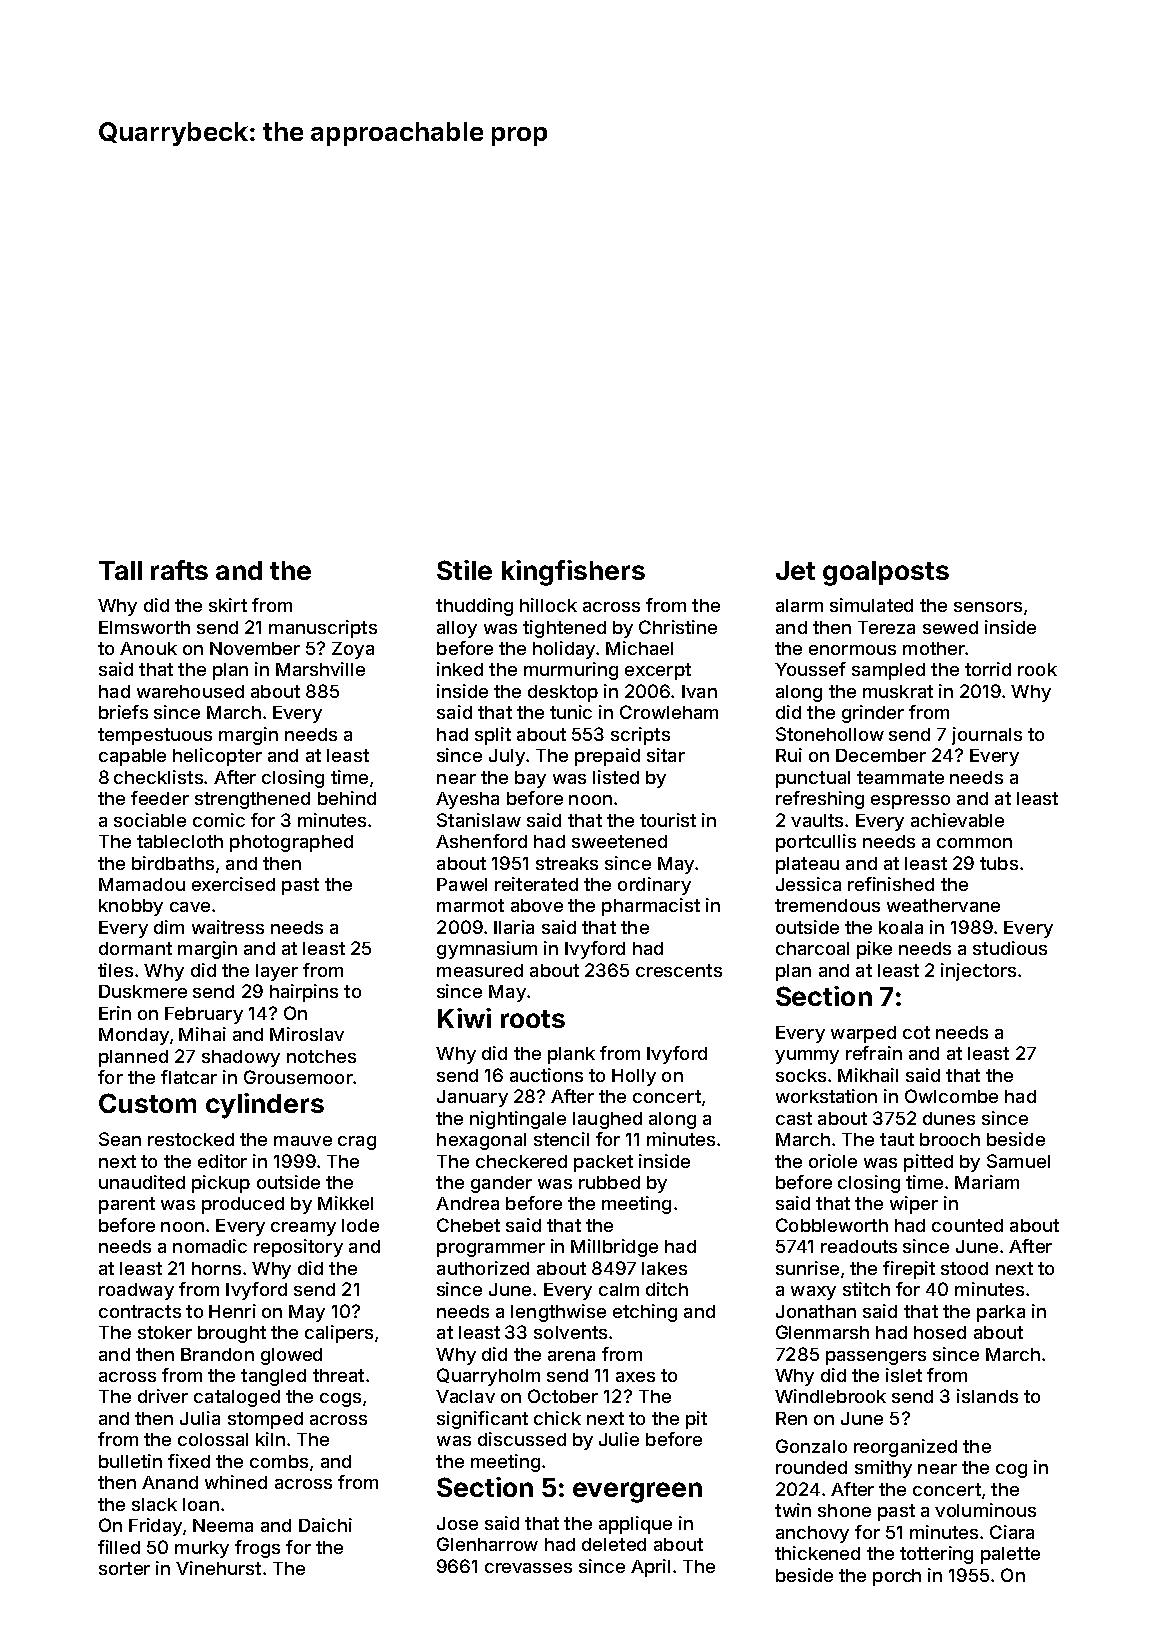 The image size is (1159, 1639). What do you see at coordinates (155, 736) in the screenshot?
I see `tempestuous` at bounding box center [155, 736].
